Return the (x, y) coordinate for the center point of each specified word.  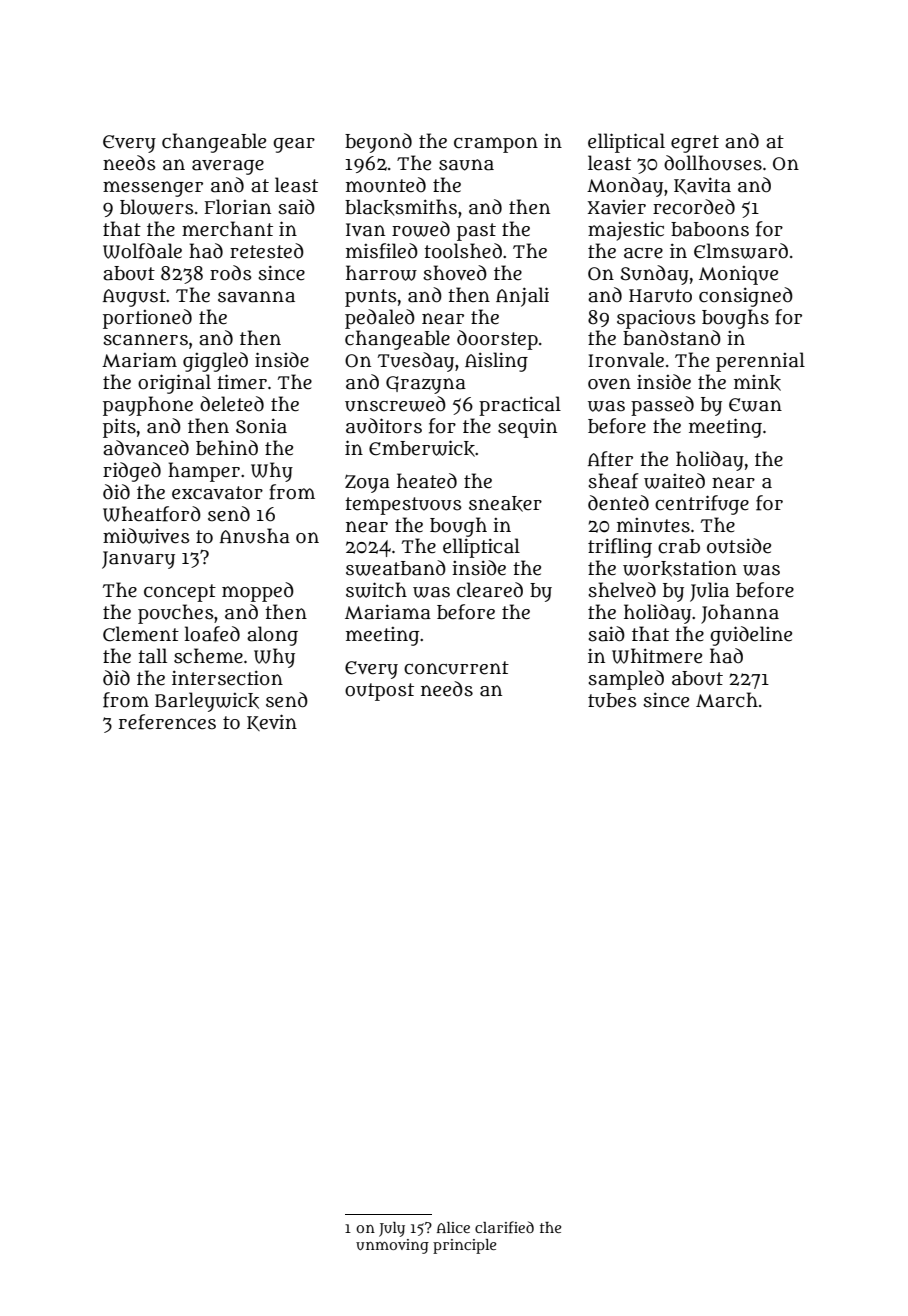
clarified (504, 1227)
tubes (612, 700)
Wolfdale (142, 251)
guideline (751, 636)
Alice (453, 1227)
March (727, 700)
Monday (625, 187)
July (392, 1229)
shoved (455, 273)
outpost (379, 692)
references (167, 722)
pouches (176, 614)
